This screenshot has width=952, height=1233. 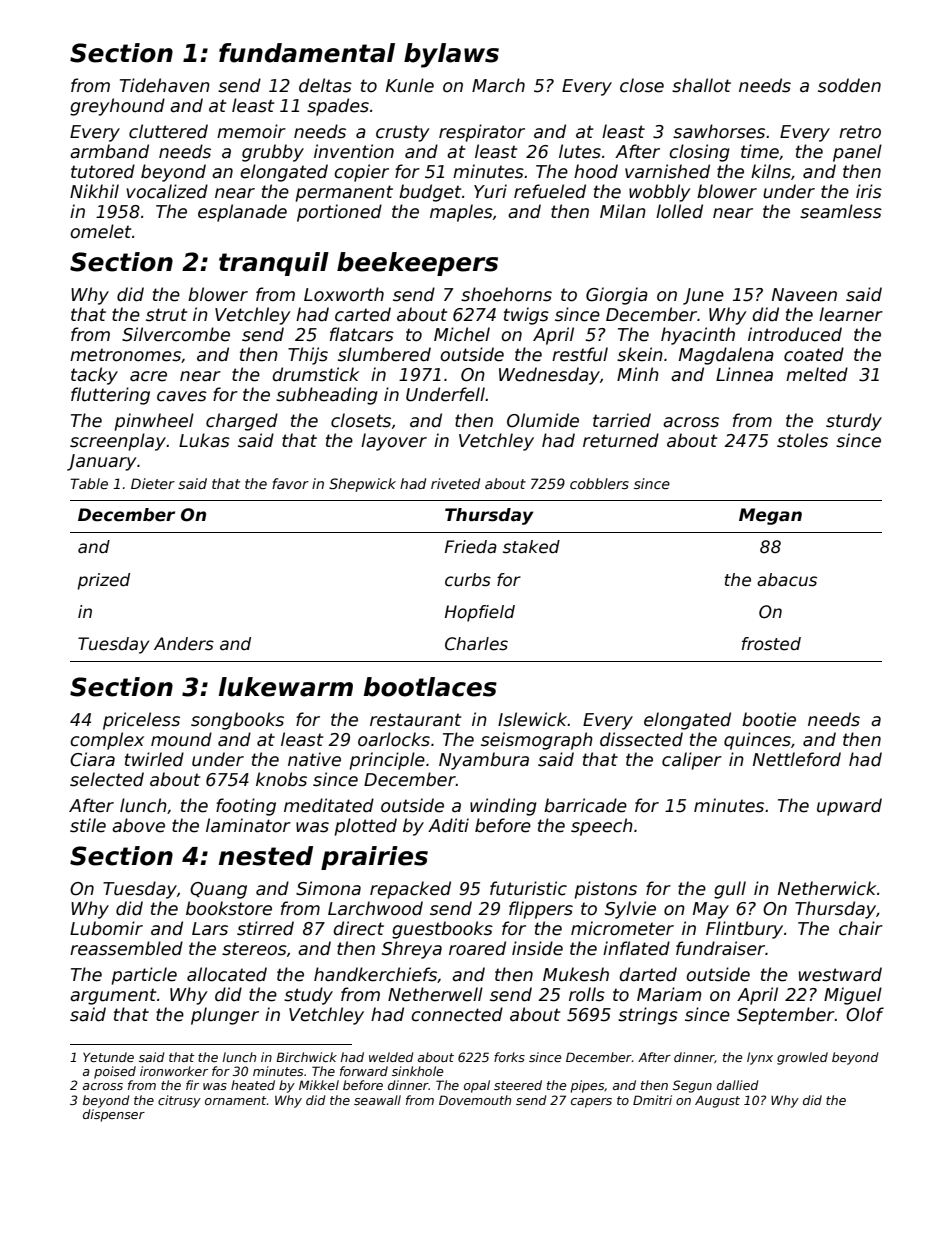 What do you see at coordinates (377, 1100) in the screenshot?
I see `seawall` at bounding box center [377, 1100].
